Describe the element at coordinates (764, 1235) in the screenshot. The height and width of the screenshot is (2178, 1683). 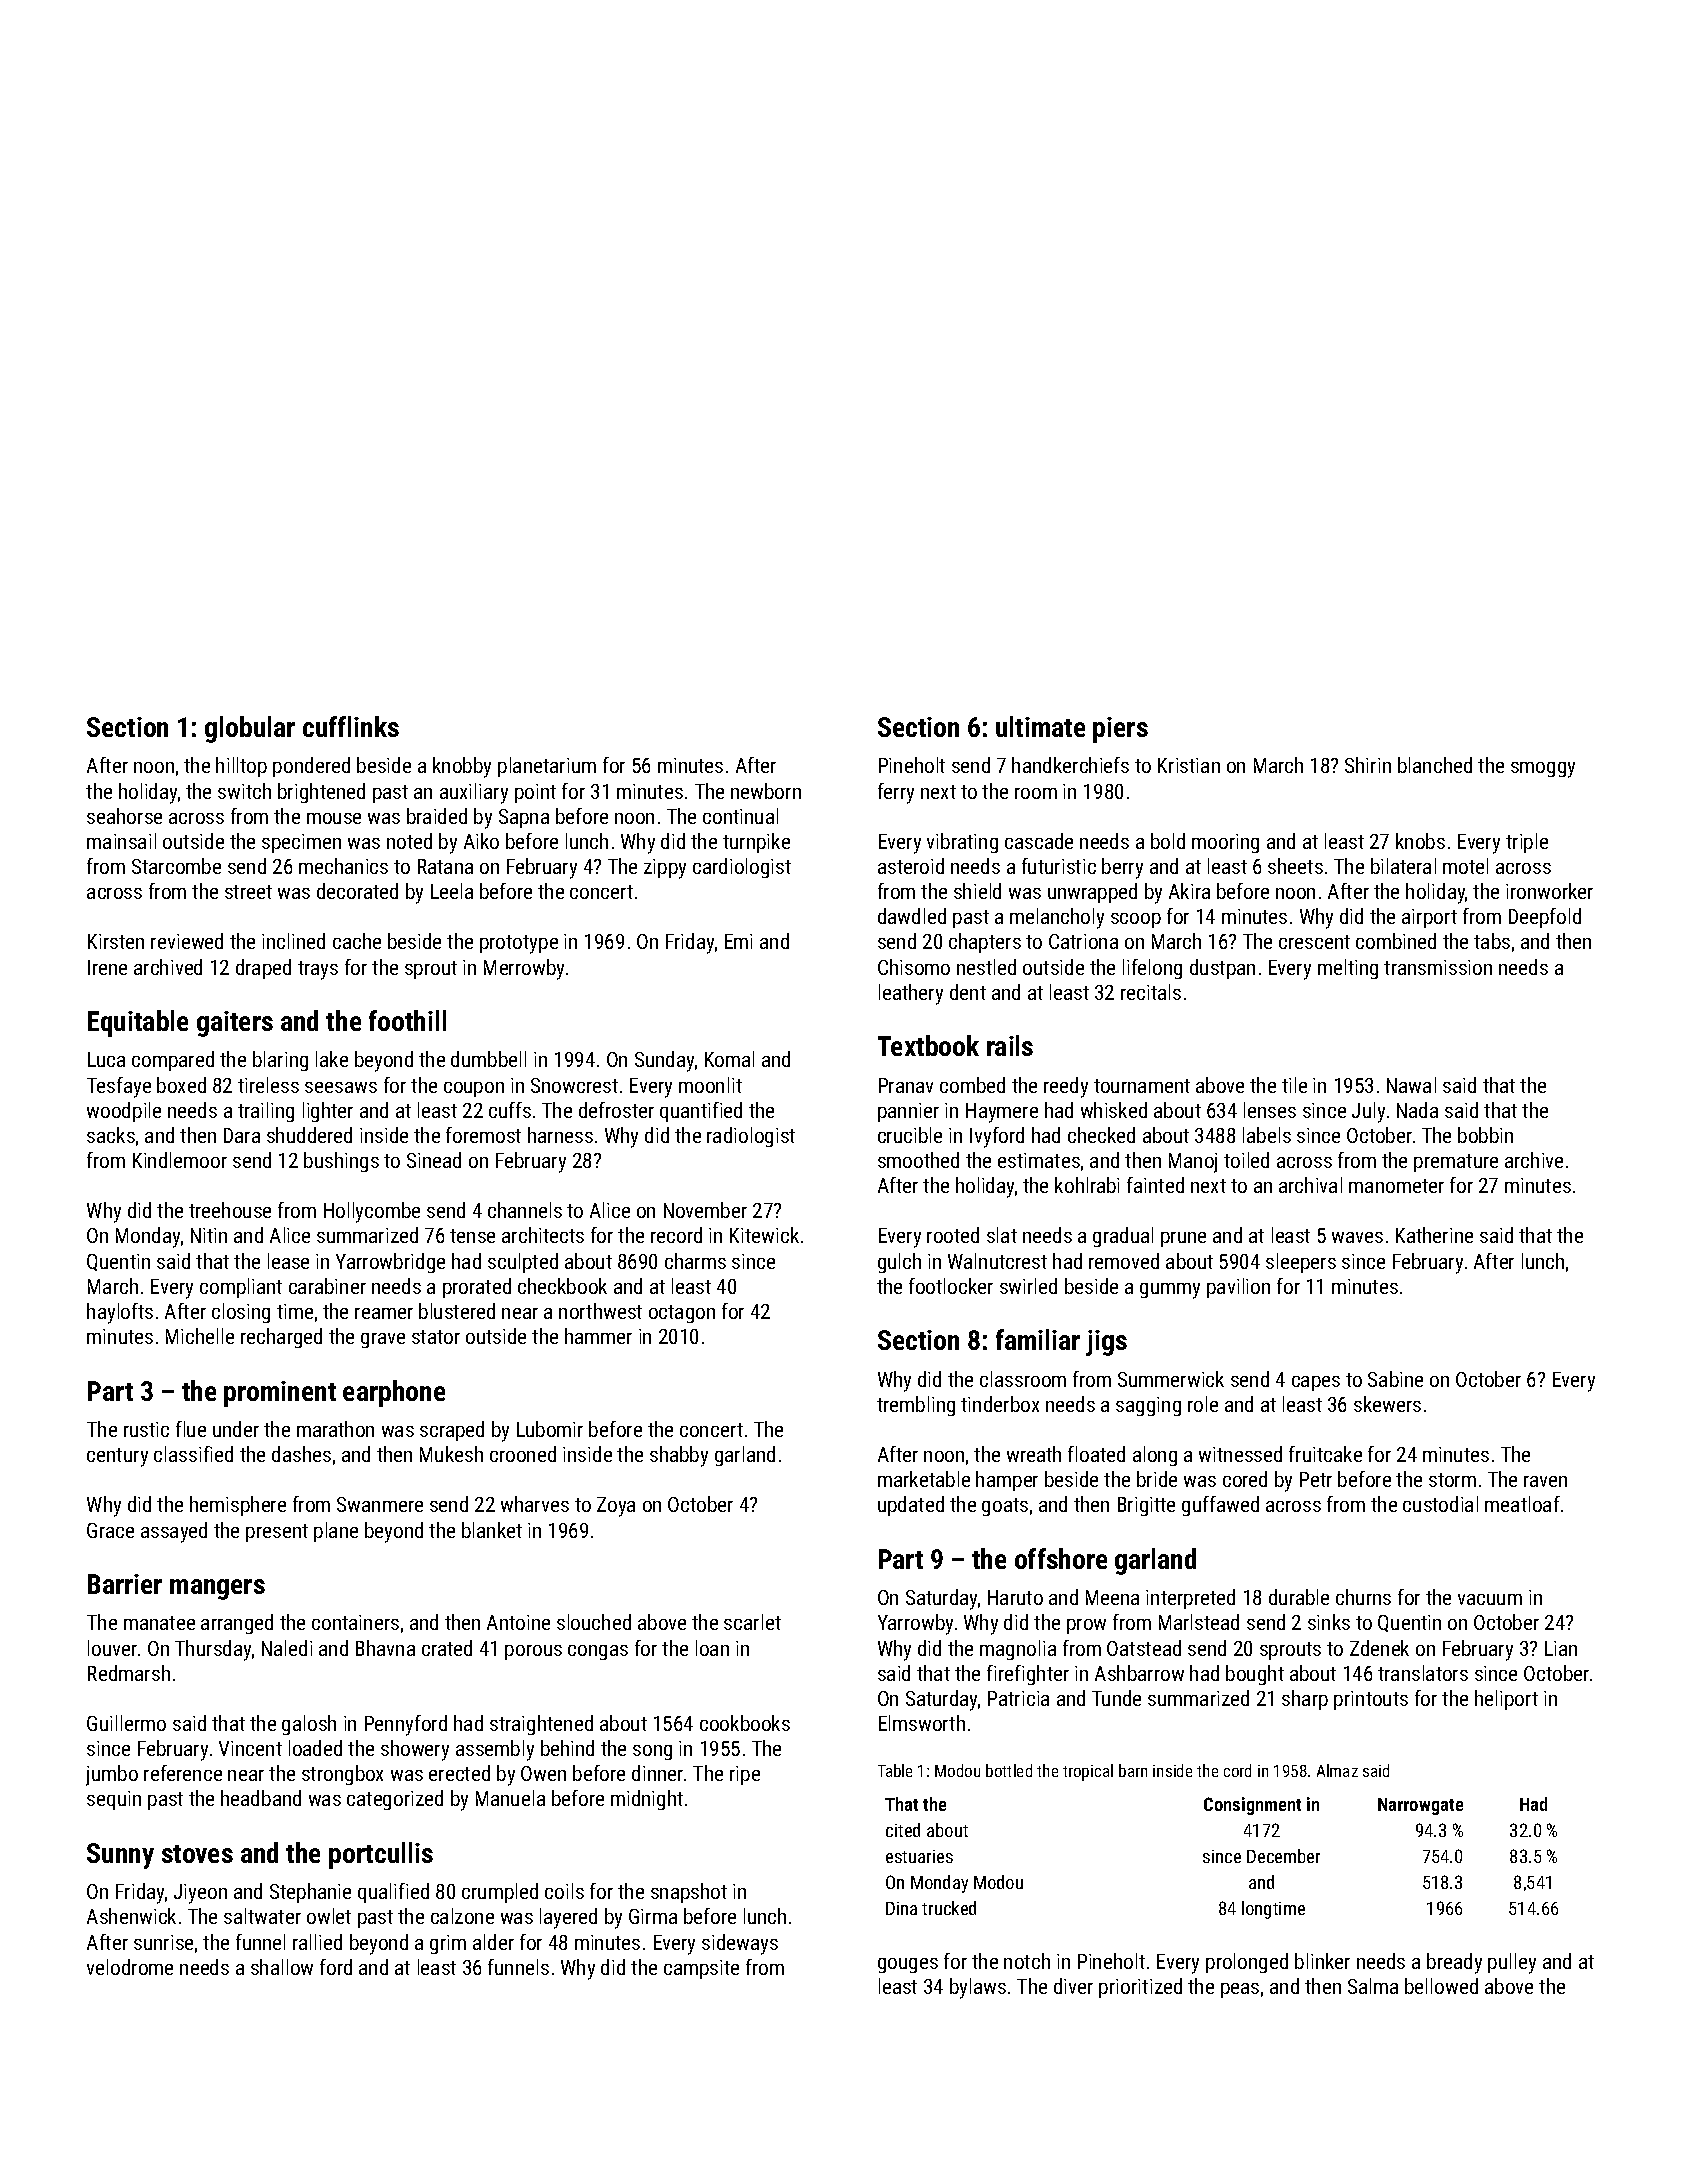
I see `Kitewick` at that location.
